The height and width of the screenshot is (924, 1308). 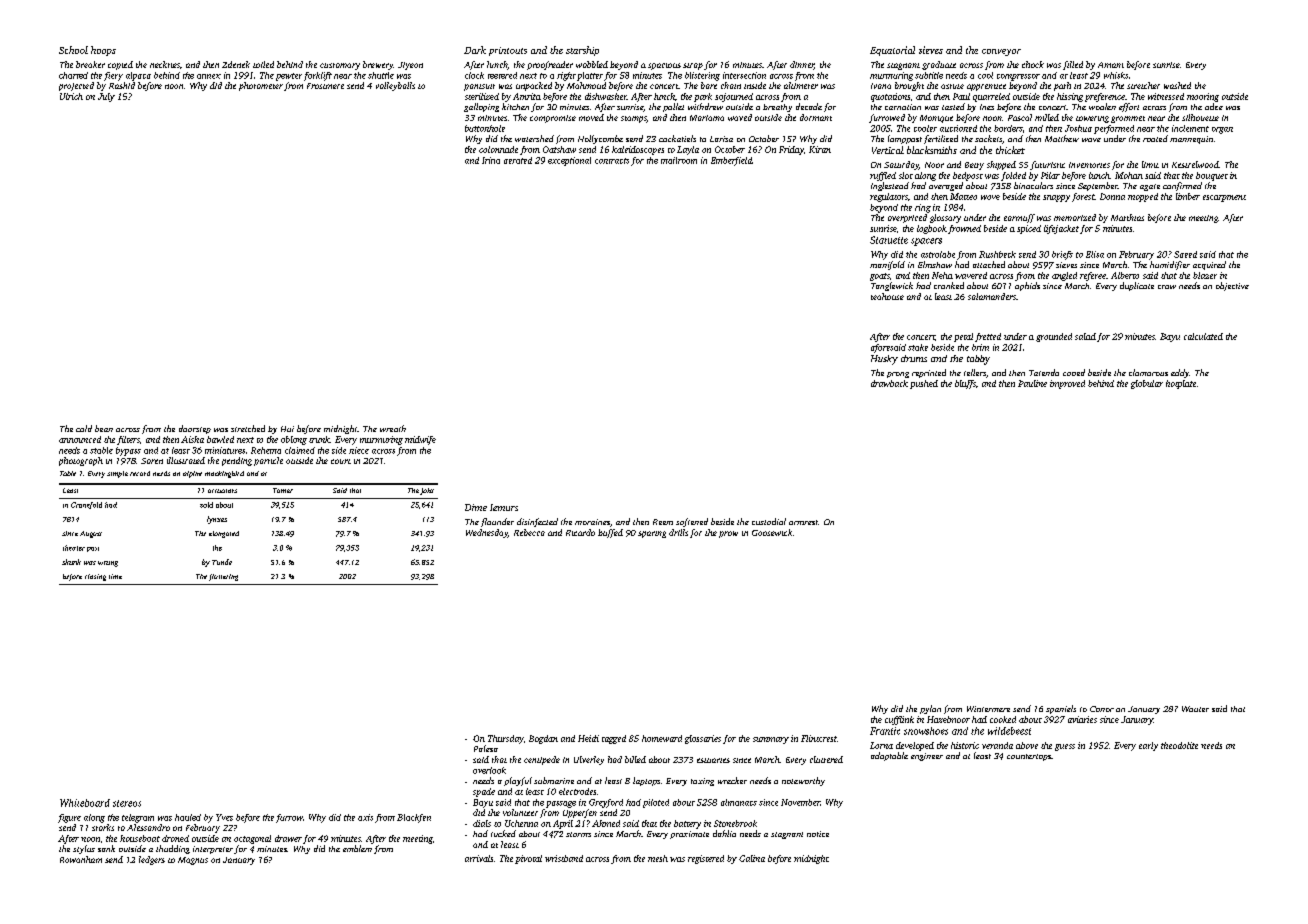 I want to click on ledgers, so click(x=152, y=860).
